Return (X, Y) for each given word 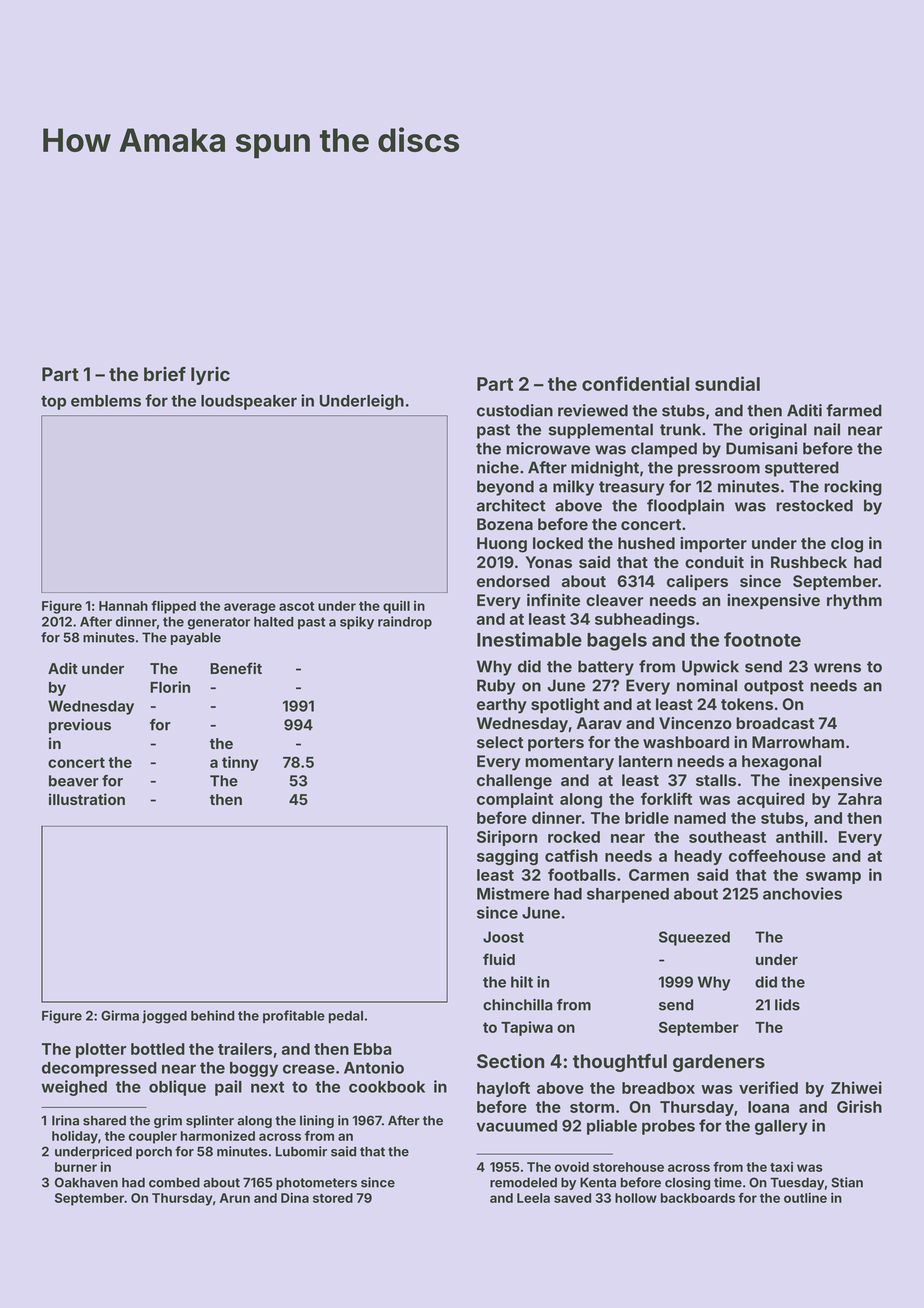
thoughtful (620, 1063)
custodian (515, 410)
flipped (173, 607)
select (500, 742)
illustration (87, 799)
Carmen (659, 875)
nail (827, 429)
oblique (177, 1088)
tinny (240, 763)
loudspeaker (249, 402)
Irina (65, 1120)
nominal (707, 685)
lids (787, 1005)
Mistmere (513, 893)
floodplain (685, 507)
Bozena (505, 524)
